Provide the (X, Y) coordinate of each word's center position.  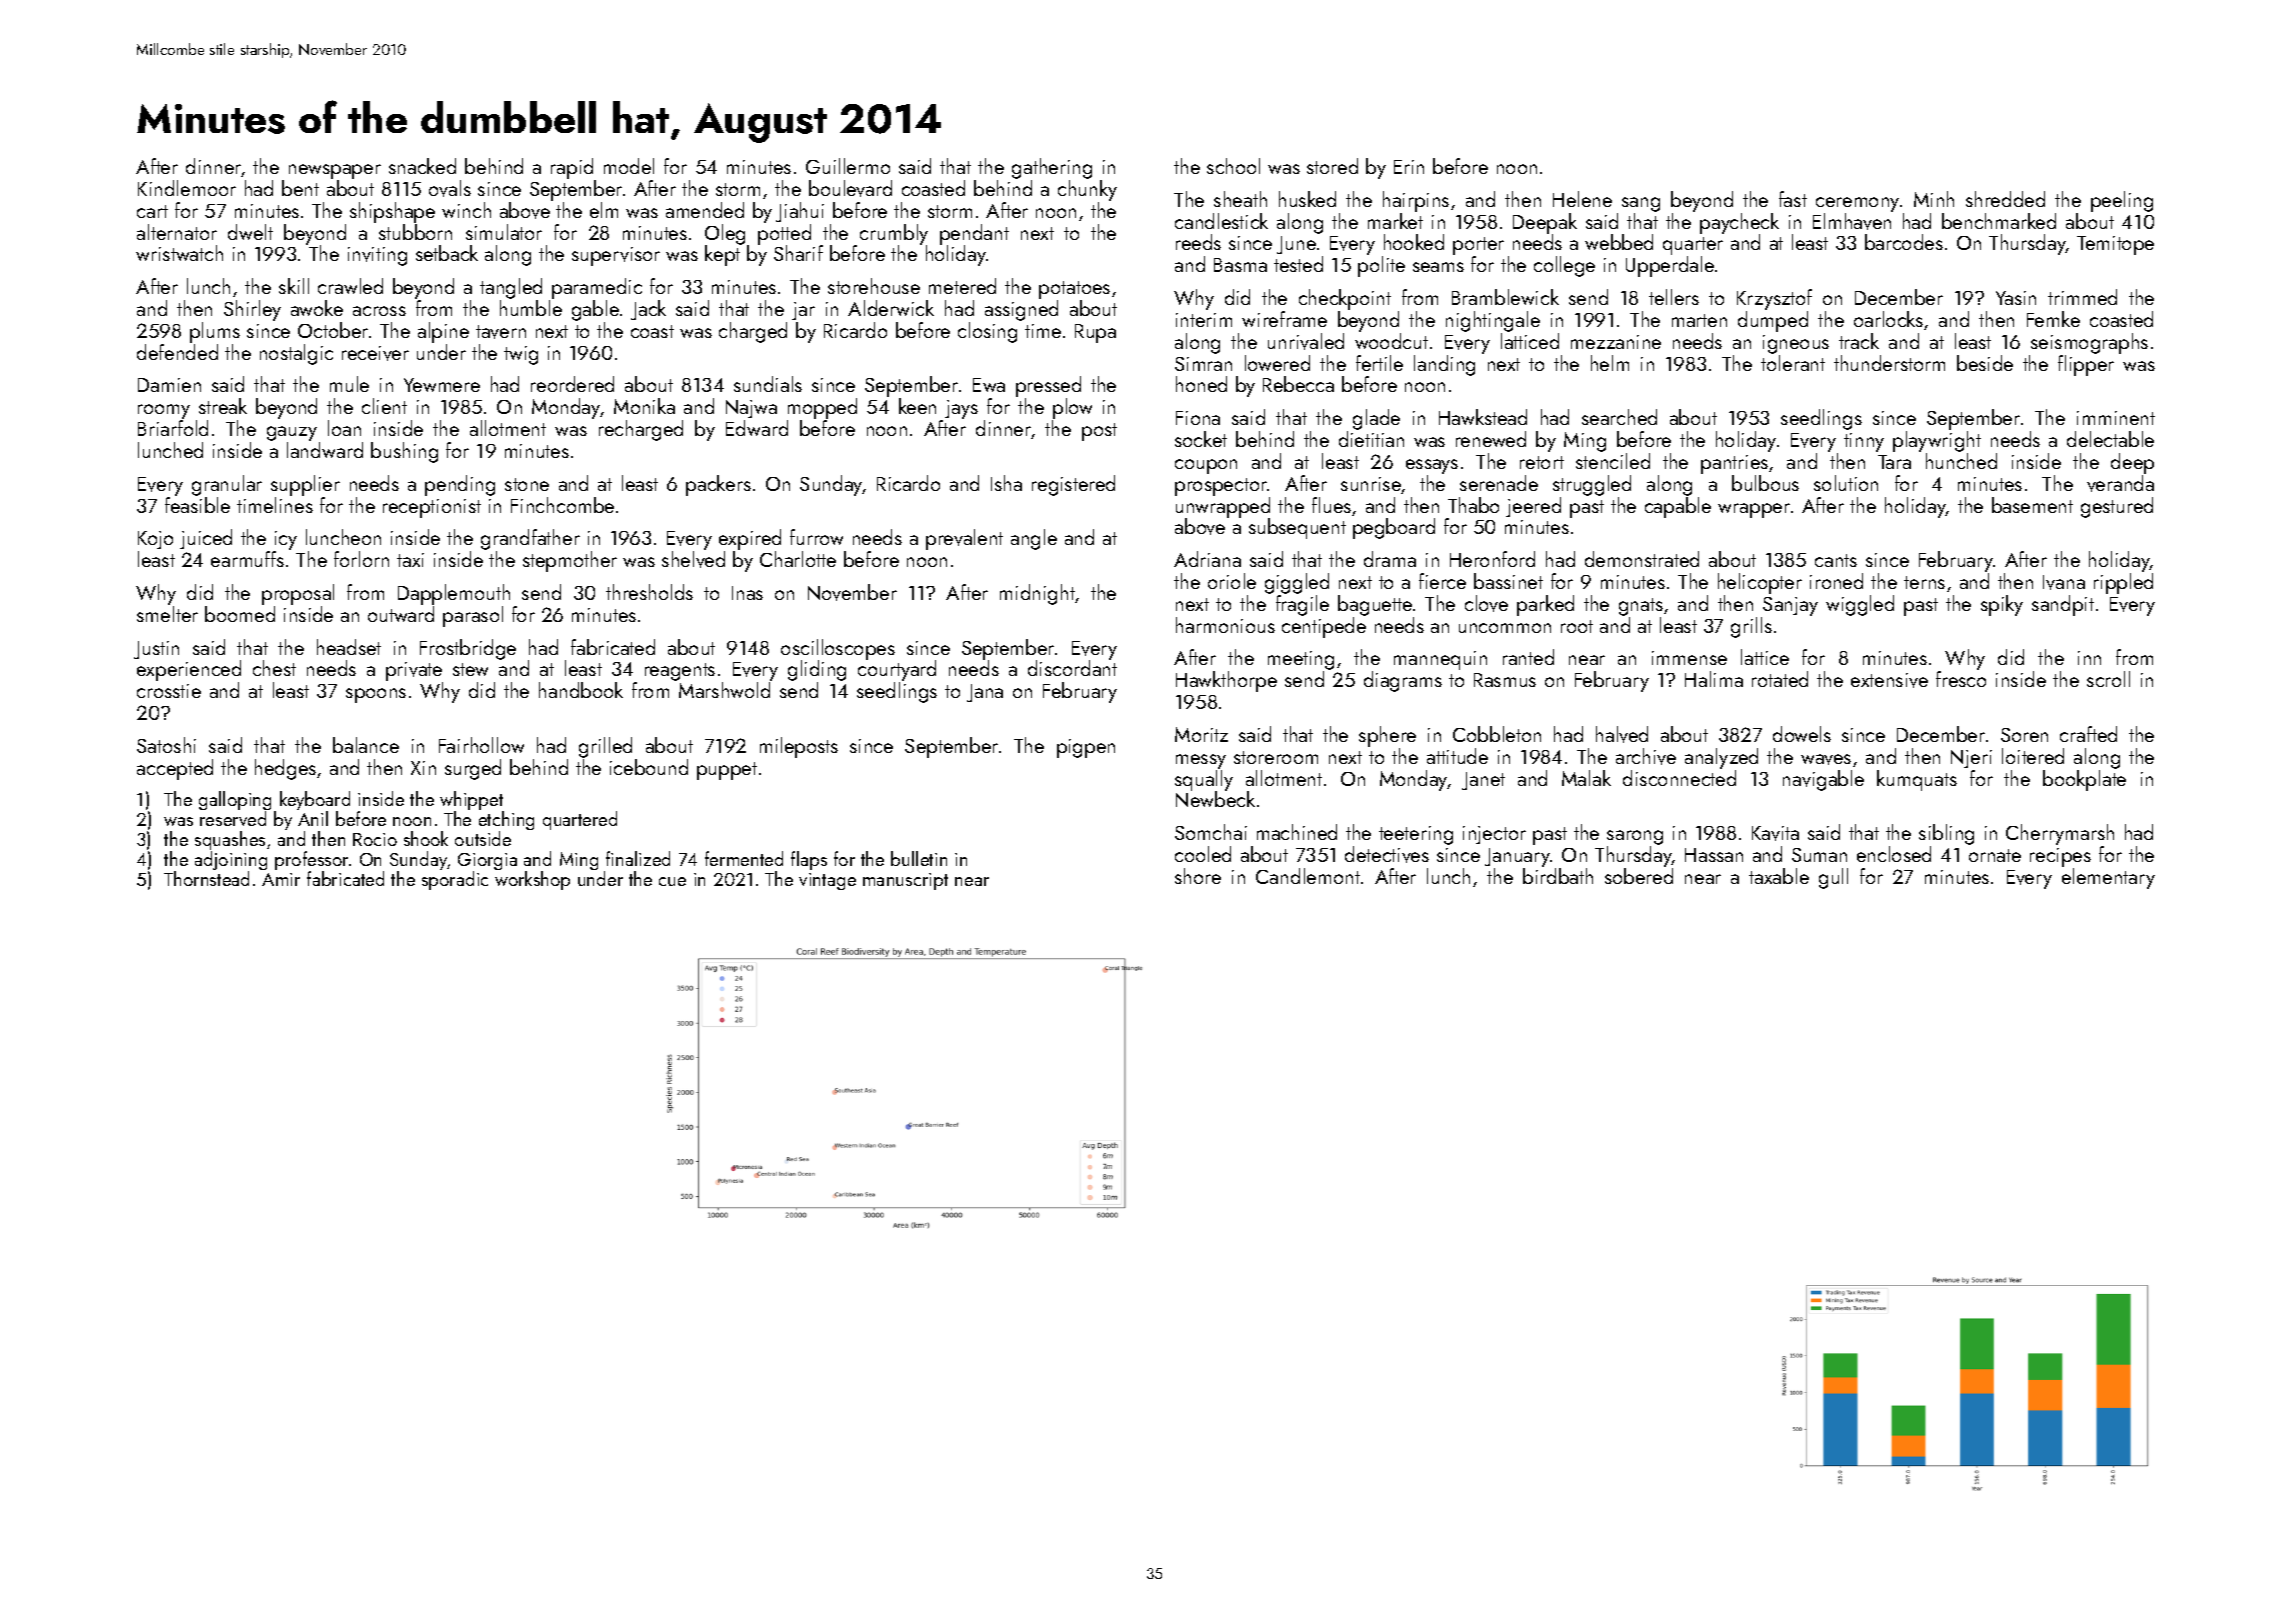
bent (300, 188)
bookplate (2084, 780)
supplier (305, 485)
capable (1678, 507)
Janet (1483, 781)
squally (1204, 780)
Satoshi (166, 745)
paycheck (1739, 223)
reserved (233, 818)
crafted (2088, 734)
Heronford (1492, 559)
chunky (1087, 190)
